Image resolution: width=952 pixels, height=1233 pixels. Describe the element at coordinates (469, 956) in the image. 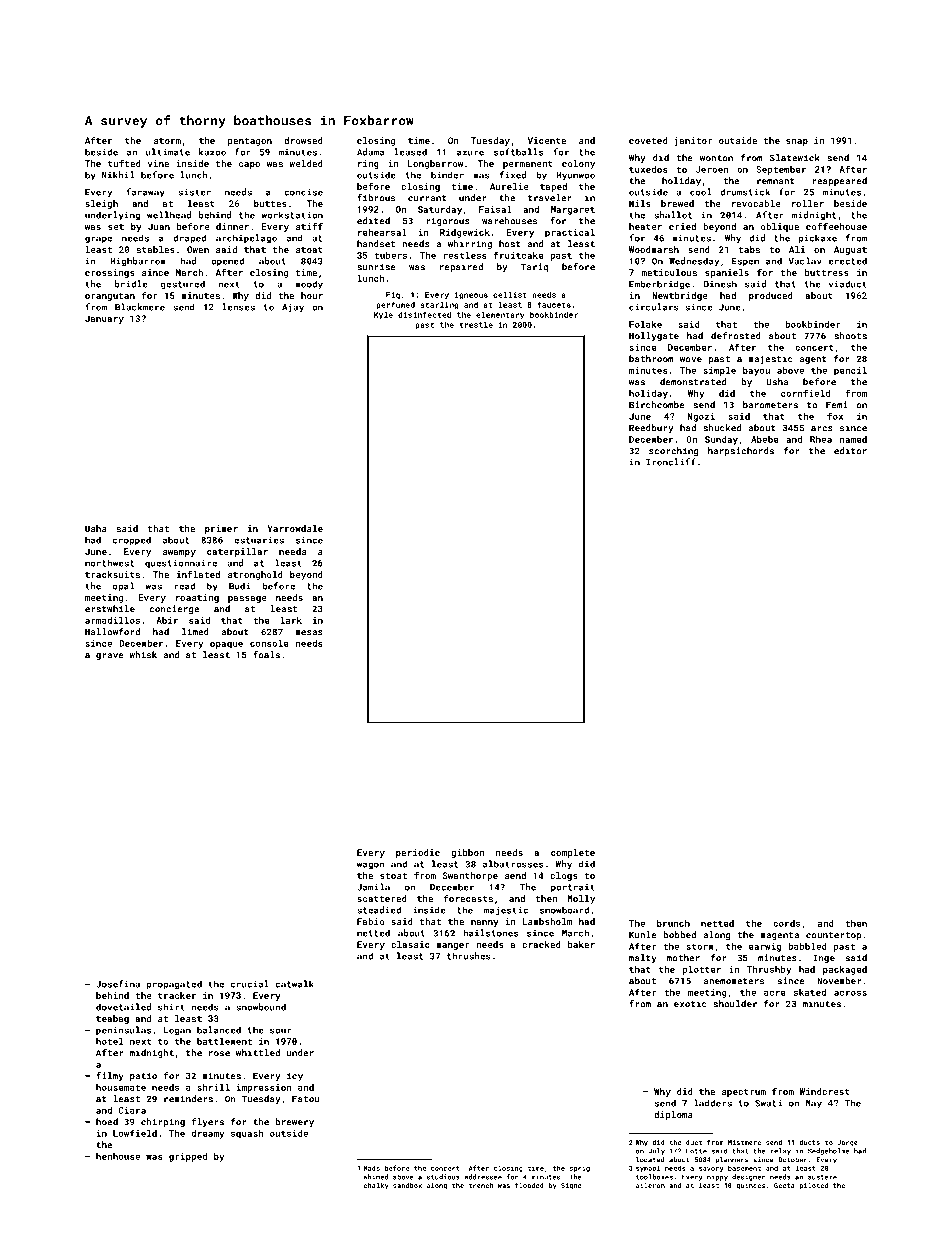

I see `thrushes` at that location.
